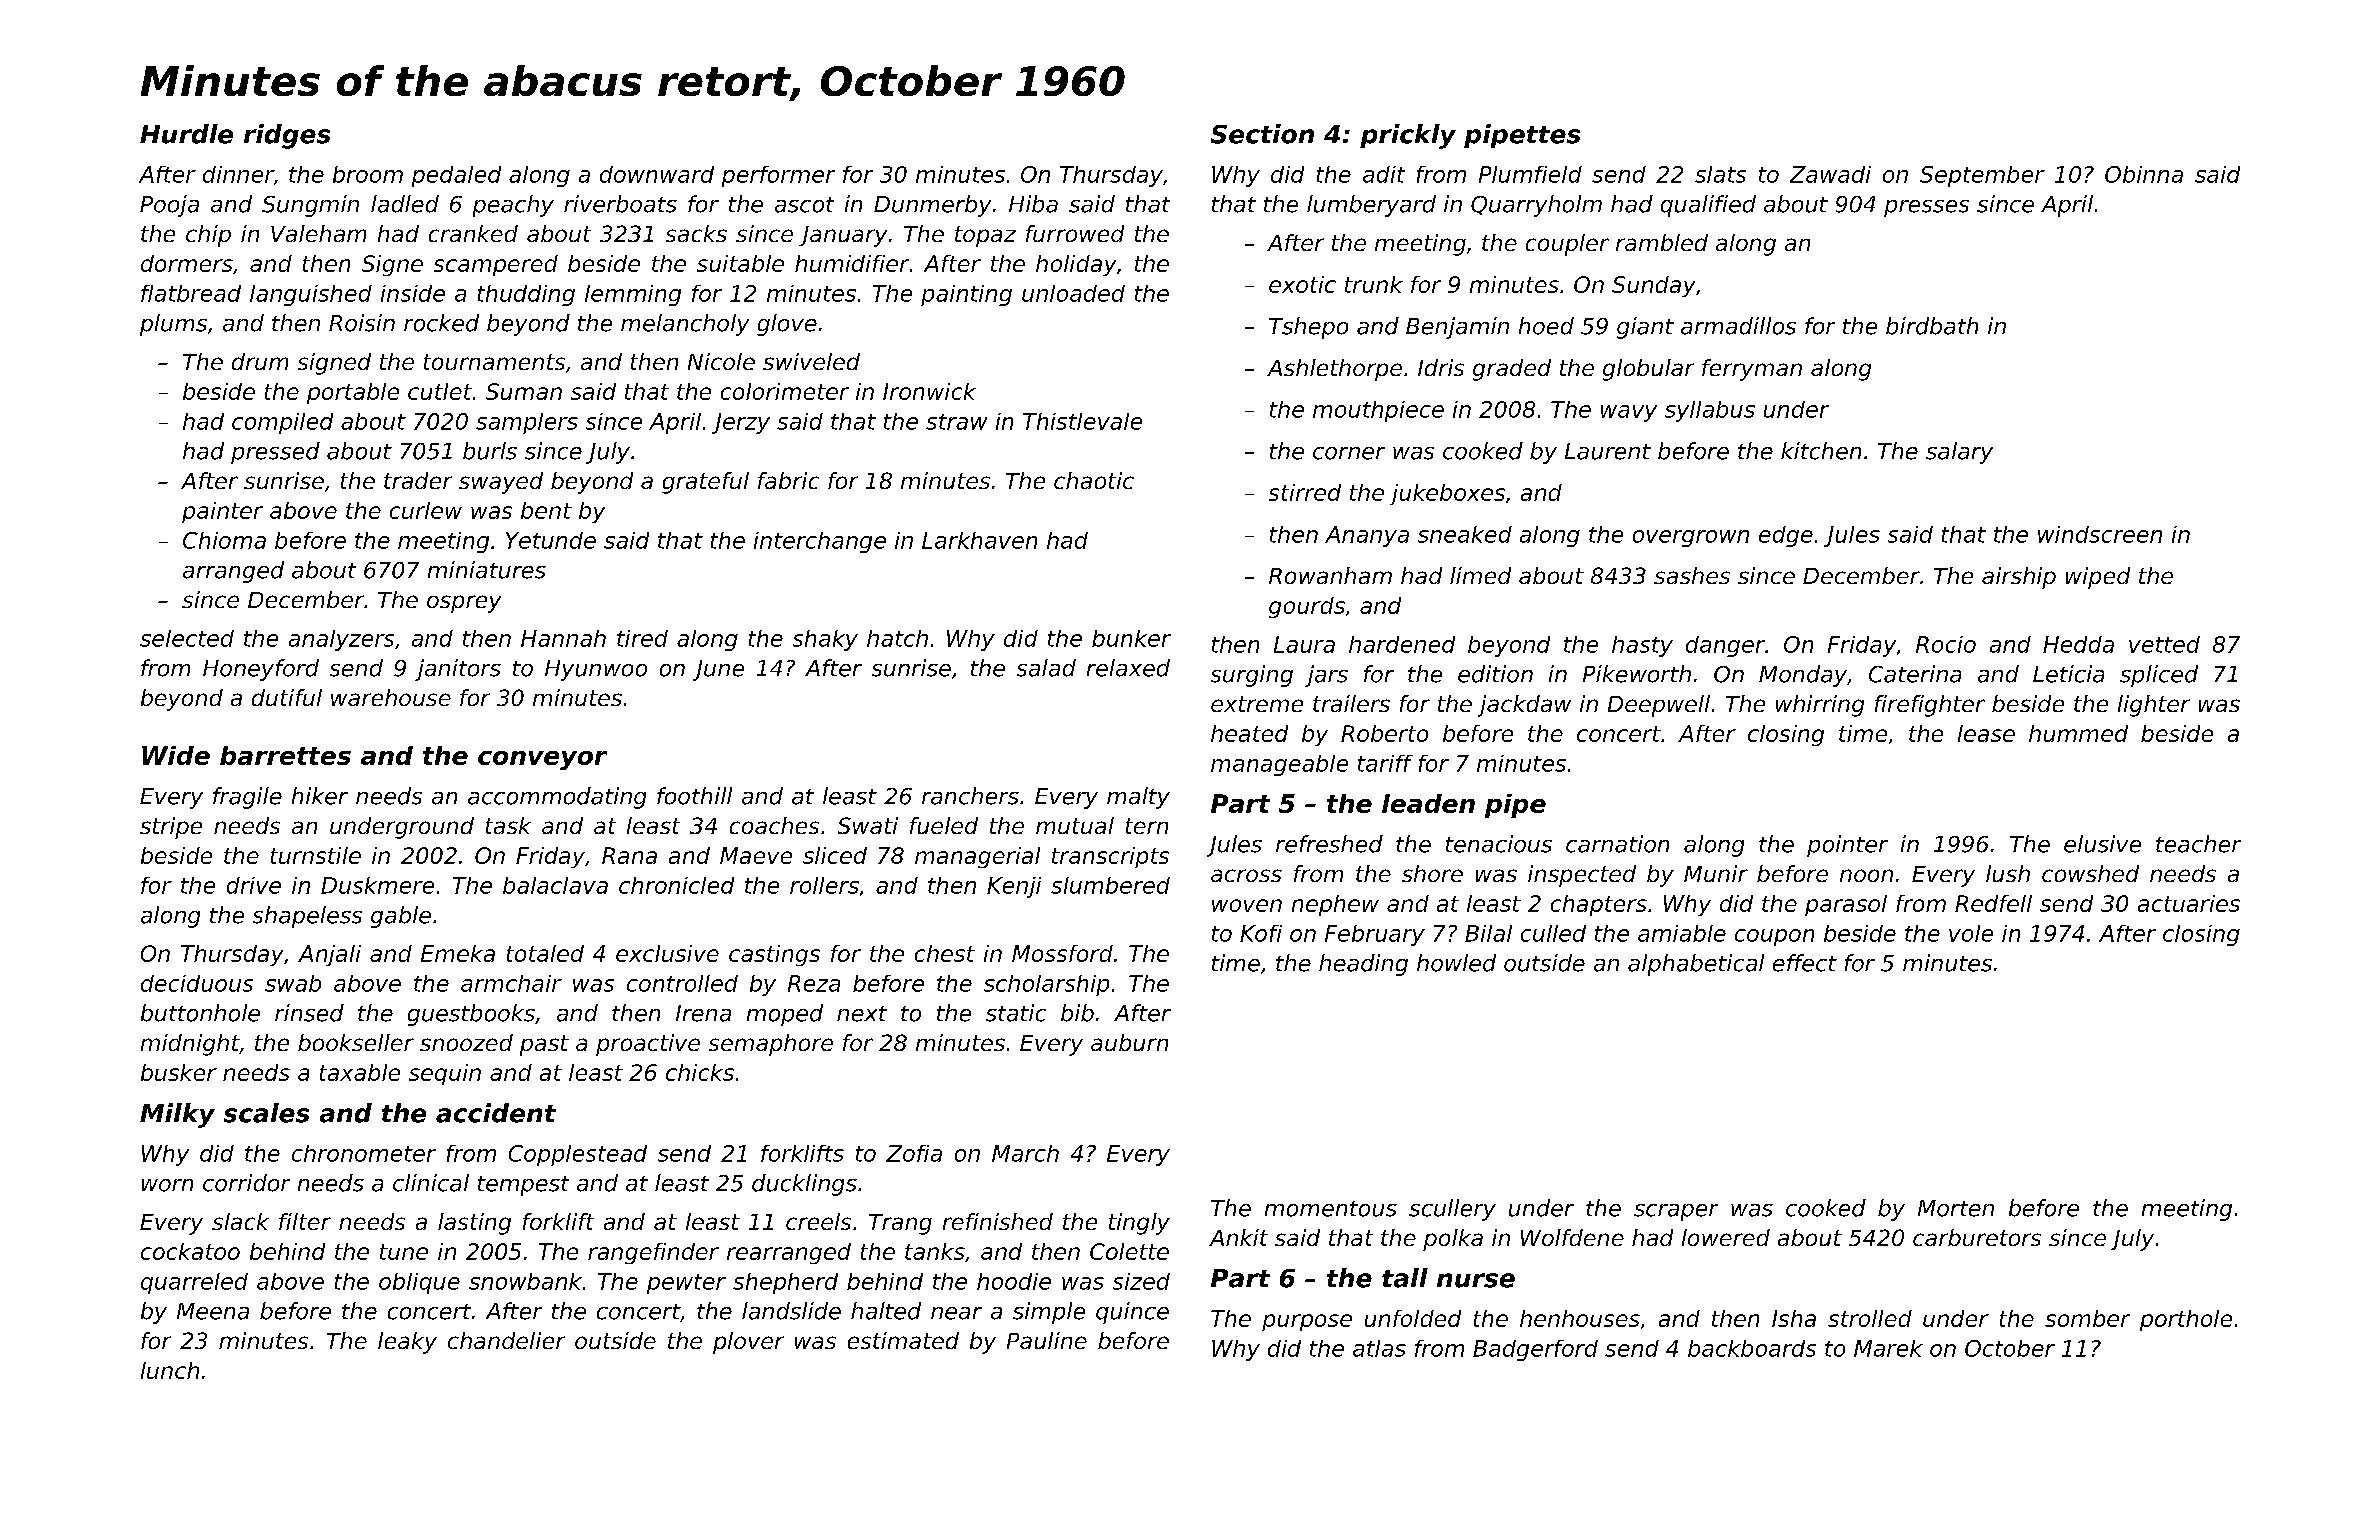  What do you see at coordinates (353, 393) in the page?
I see `portable` at bounding box center [353, 393].
